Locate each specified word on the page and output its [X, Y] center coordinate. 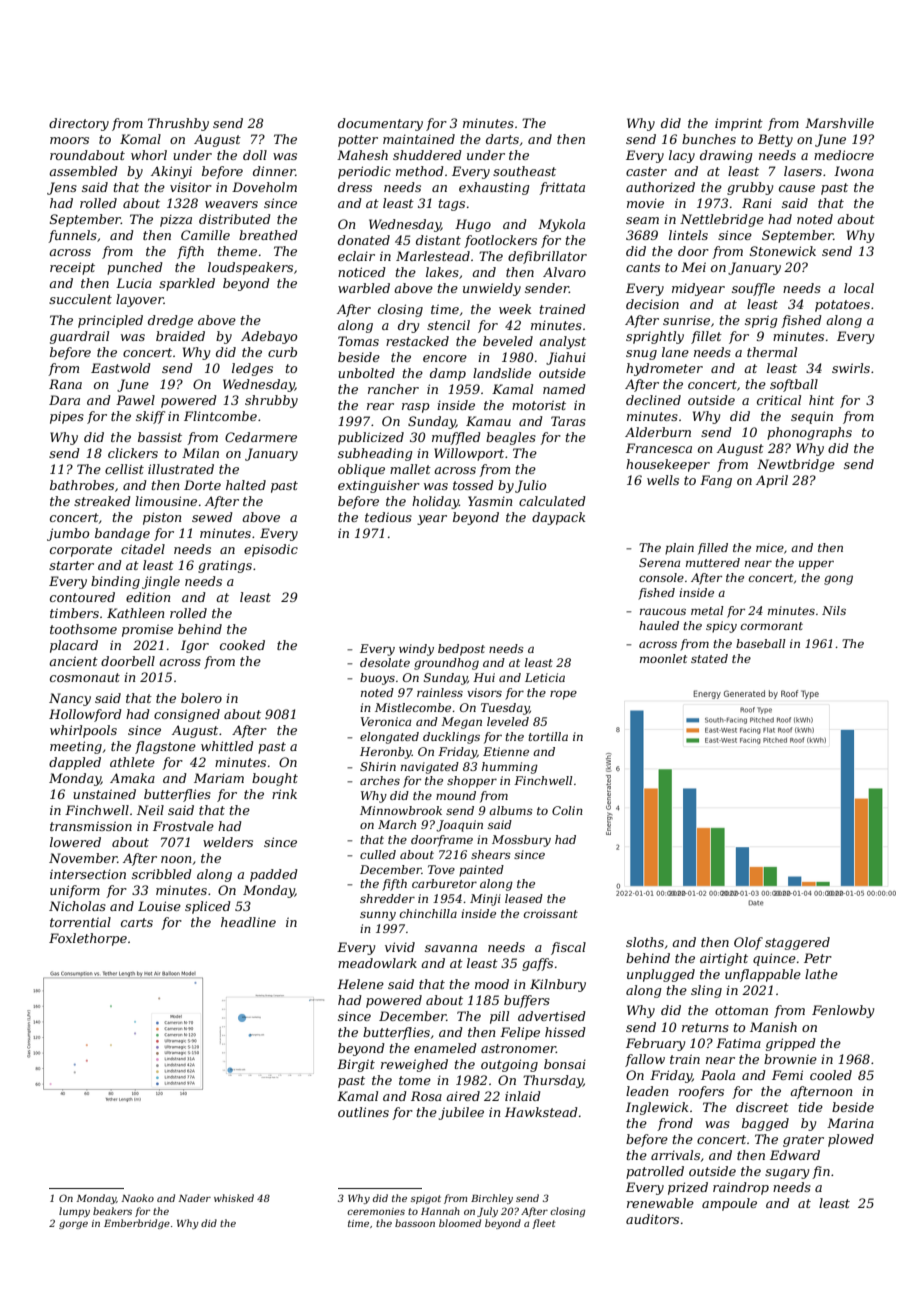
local [859, 288]
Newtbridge [796, 465]
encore [445, 358]
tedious [388, 517]
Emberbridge [137, 1224]
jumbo [68, 534]
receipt [72, 268]
